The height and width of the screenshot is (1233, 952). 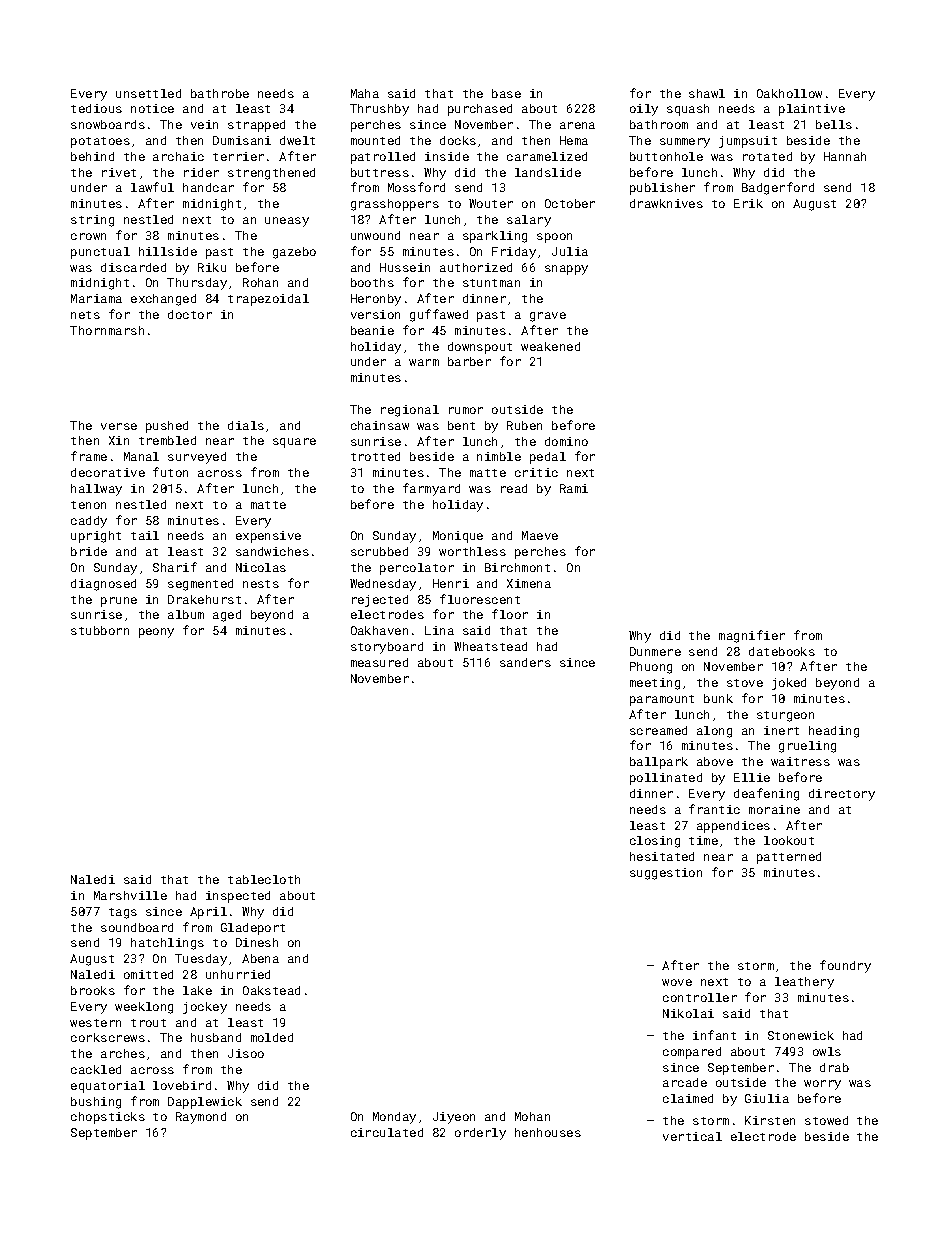 I want to click on terrier, so click(x=238, y=156).
